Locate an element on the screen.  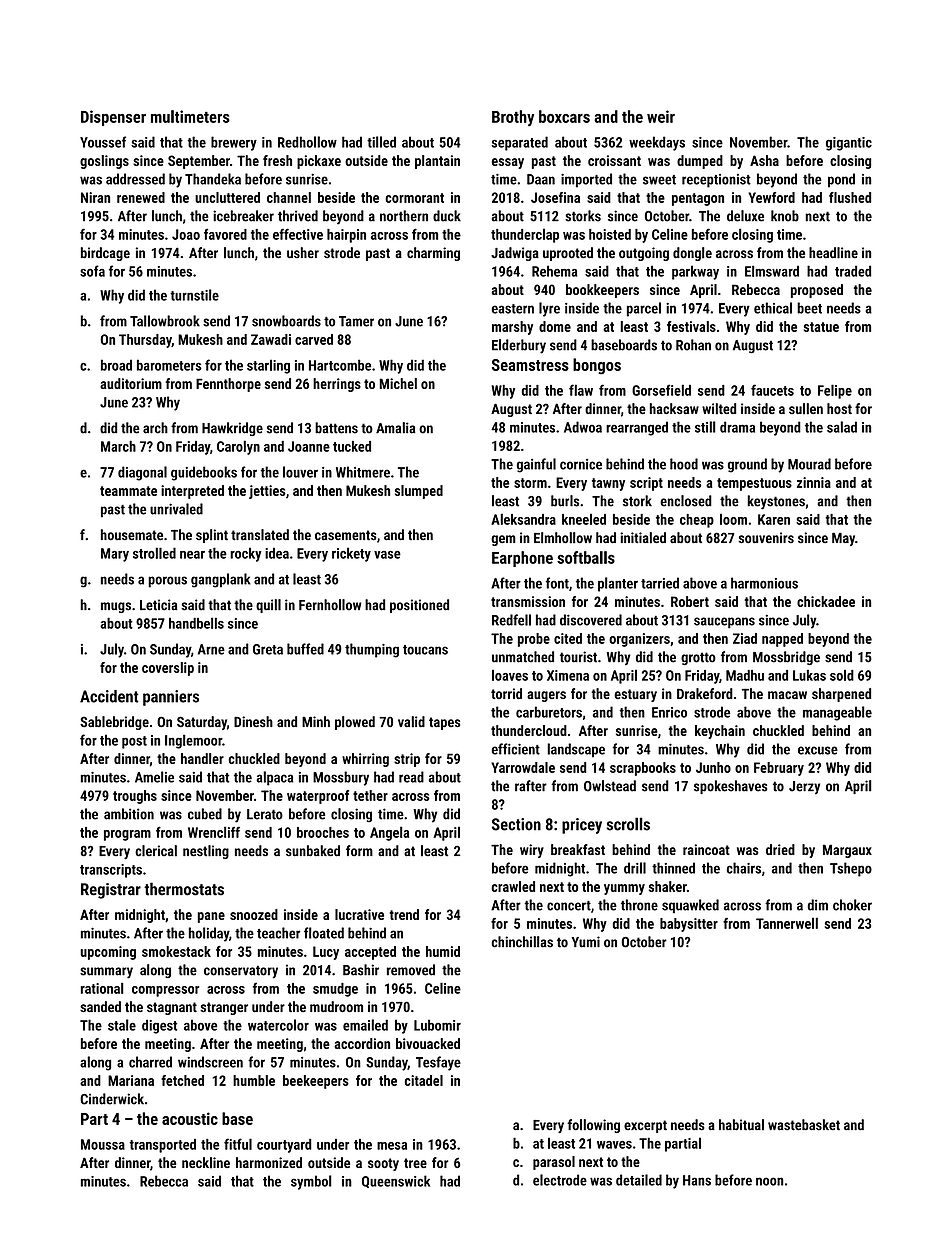
alpaca is located at coordinates (274, 778).
